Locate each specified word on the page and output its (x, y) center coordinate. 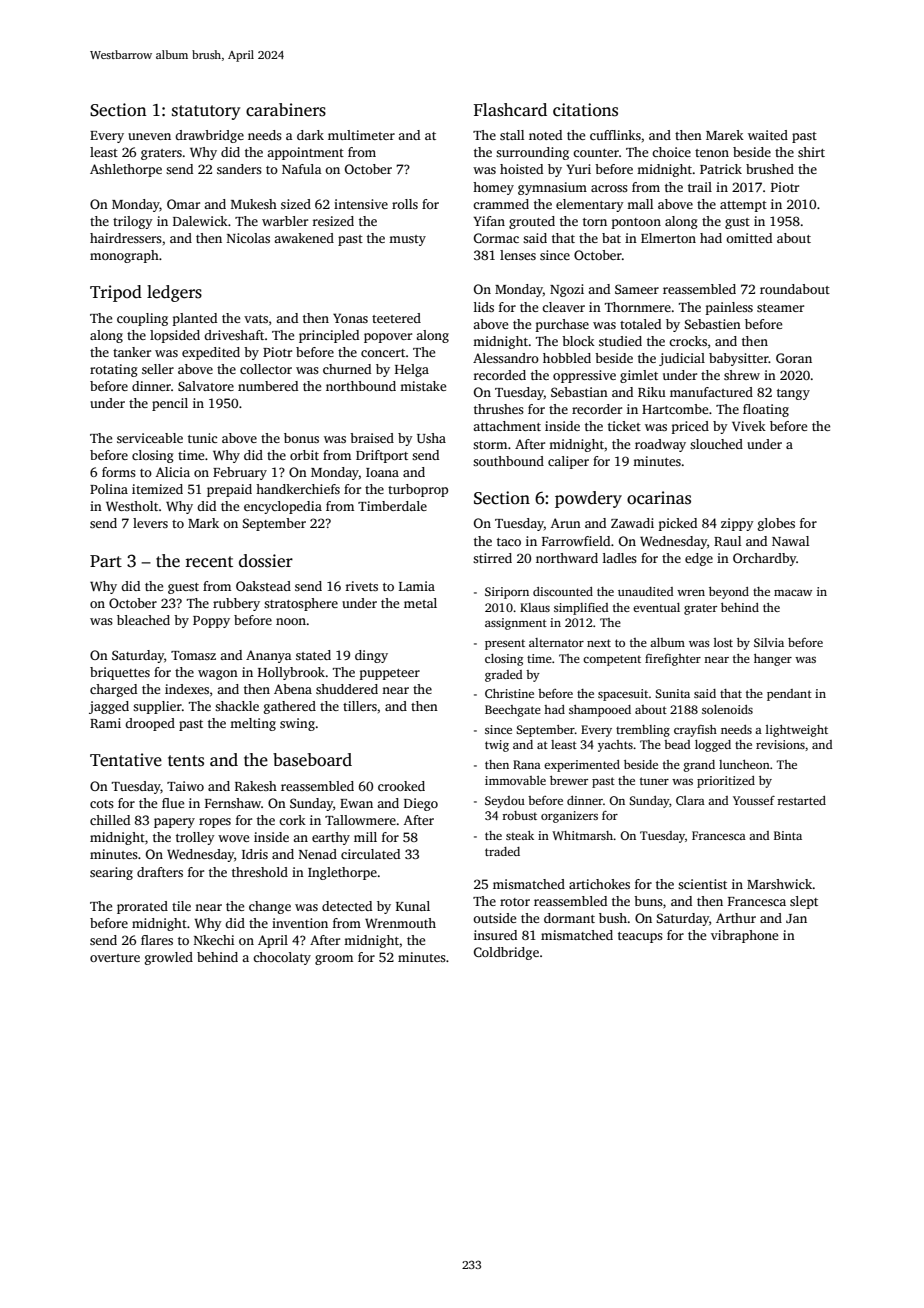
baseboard (312, 760)
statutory (206, 112)
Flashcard (510, 110)
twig (497, 746)
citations (585, 110)
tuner (654, 781)
